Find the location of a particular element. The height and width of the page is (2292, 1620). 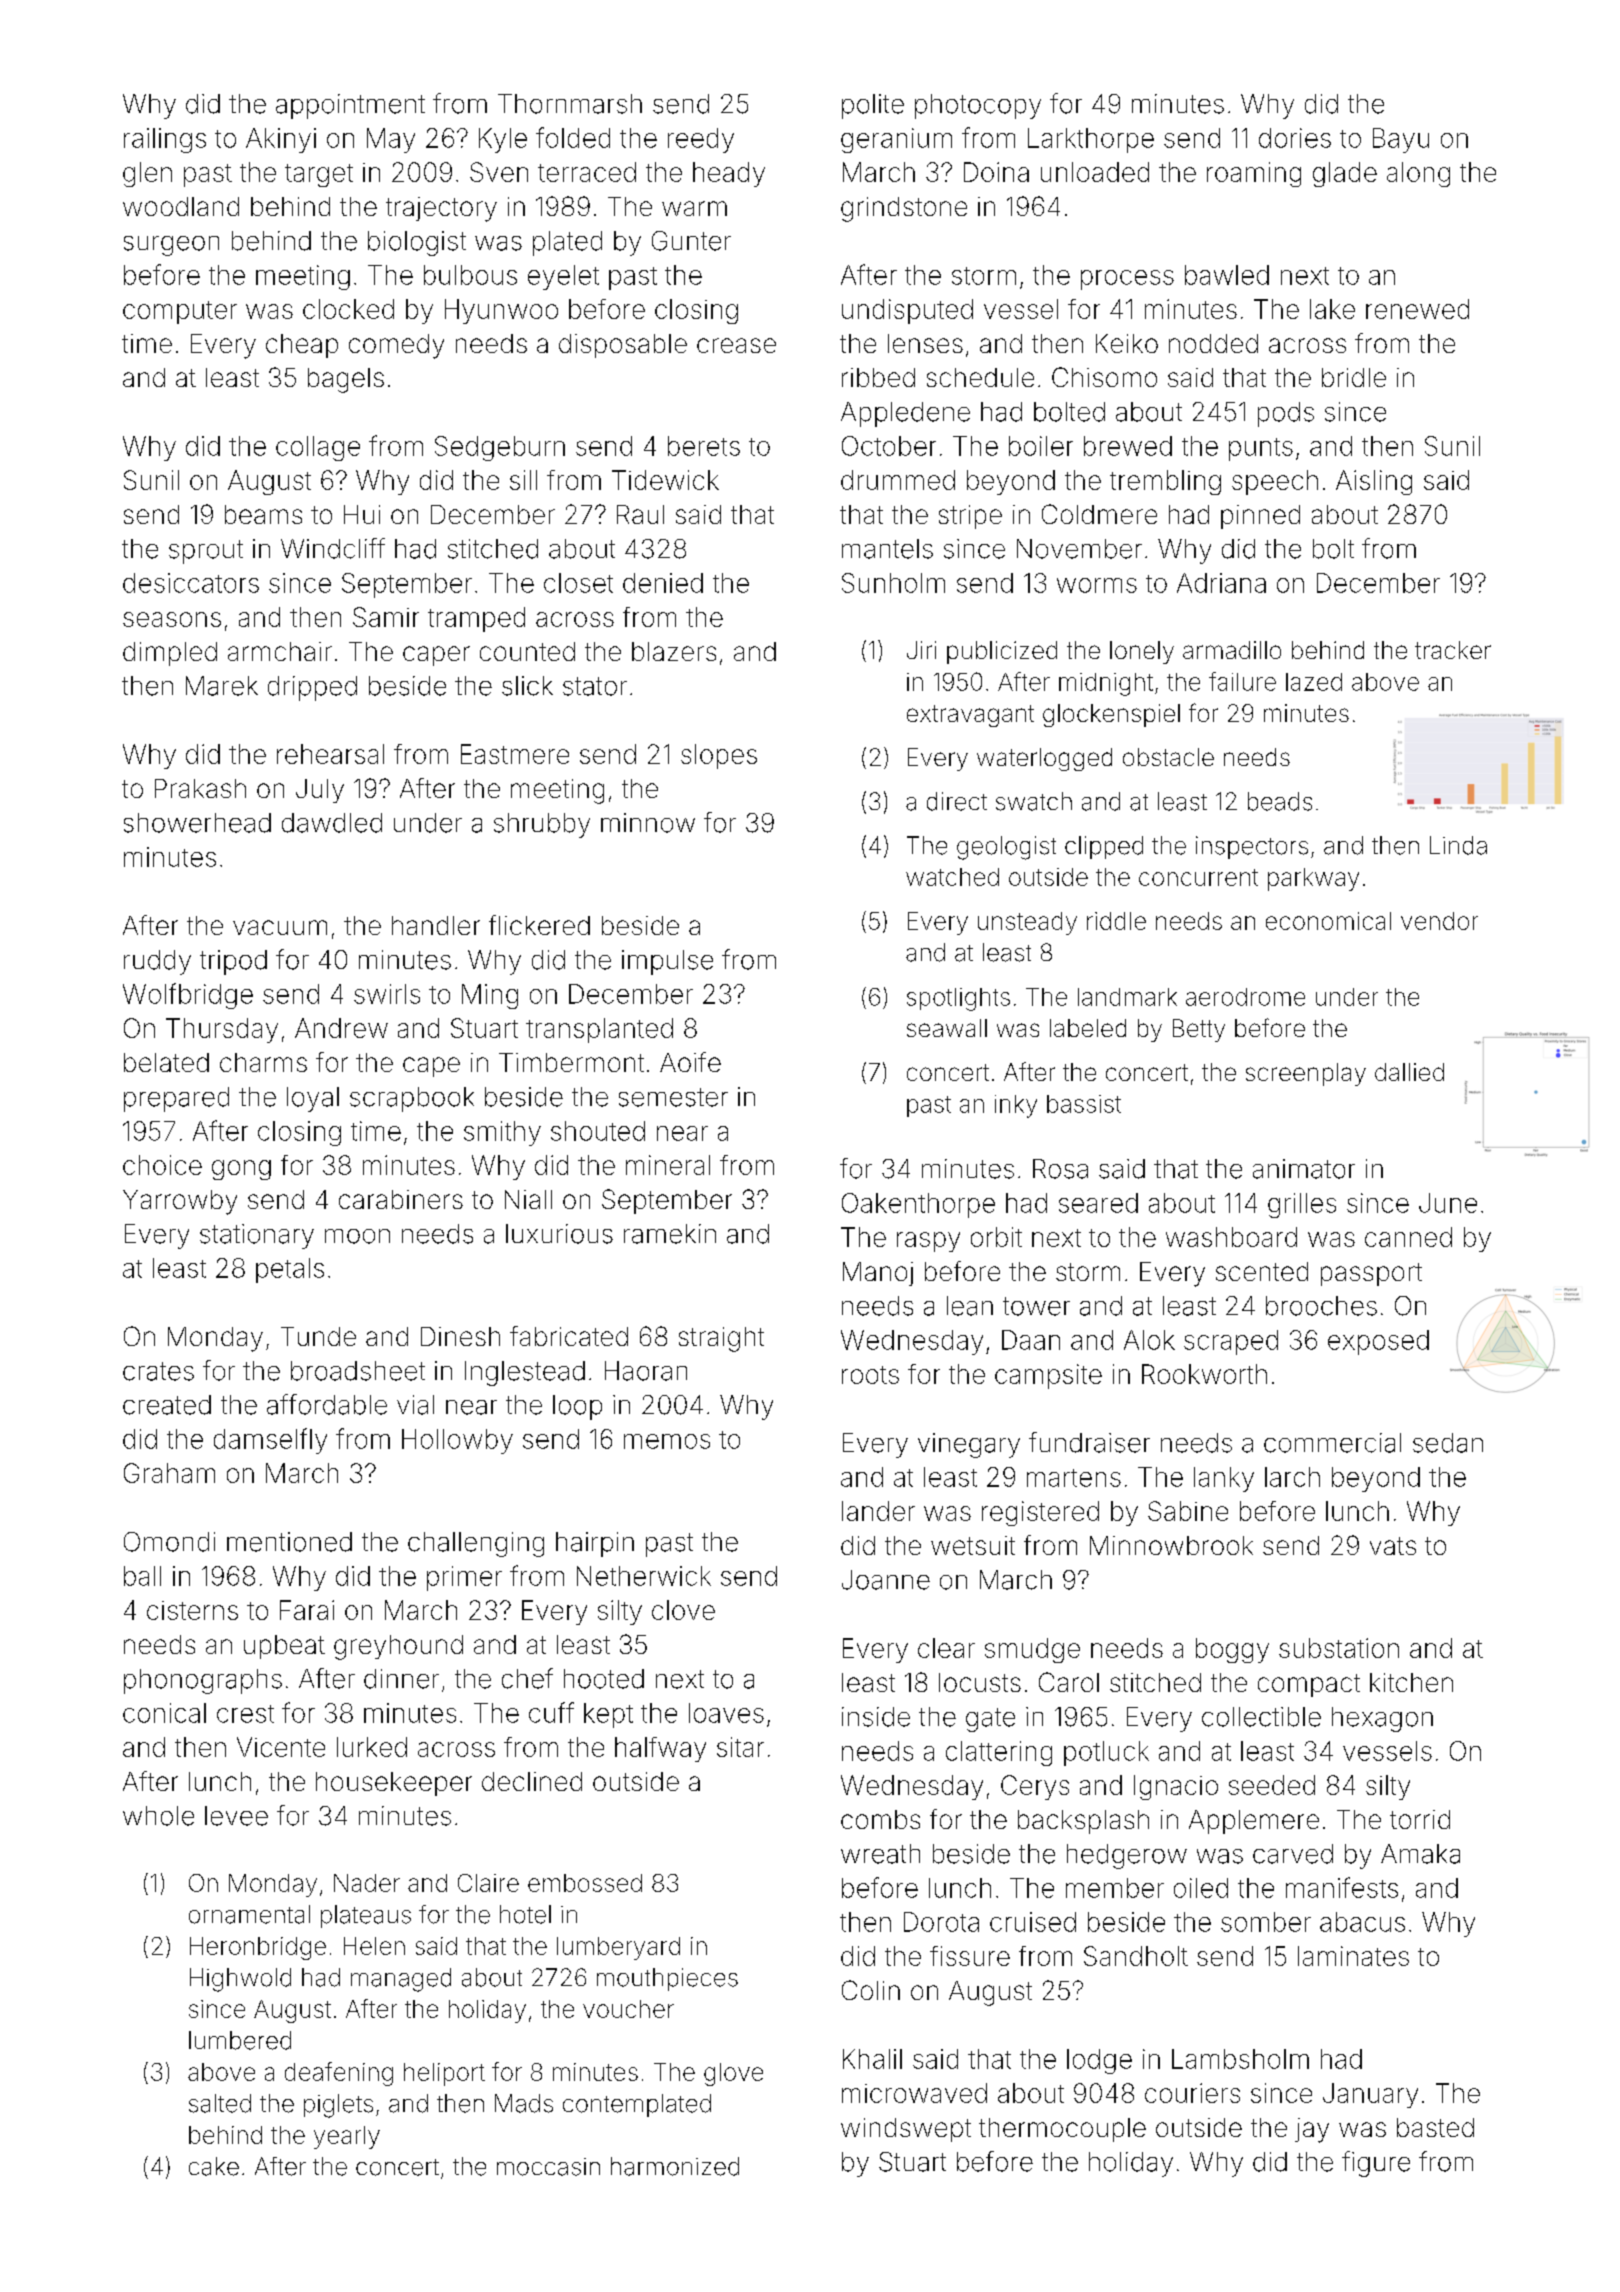

moccasin is located at coordinates (548, 2167).
